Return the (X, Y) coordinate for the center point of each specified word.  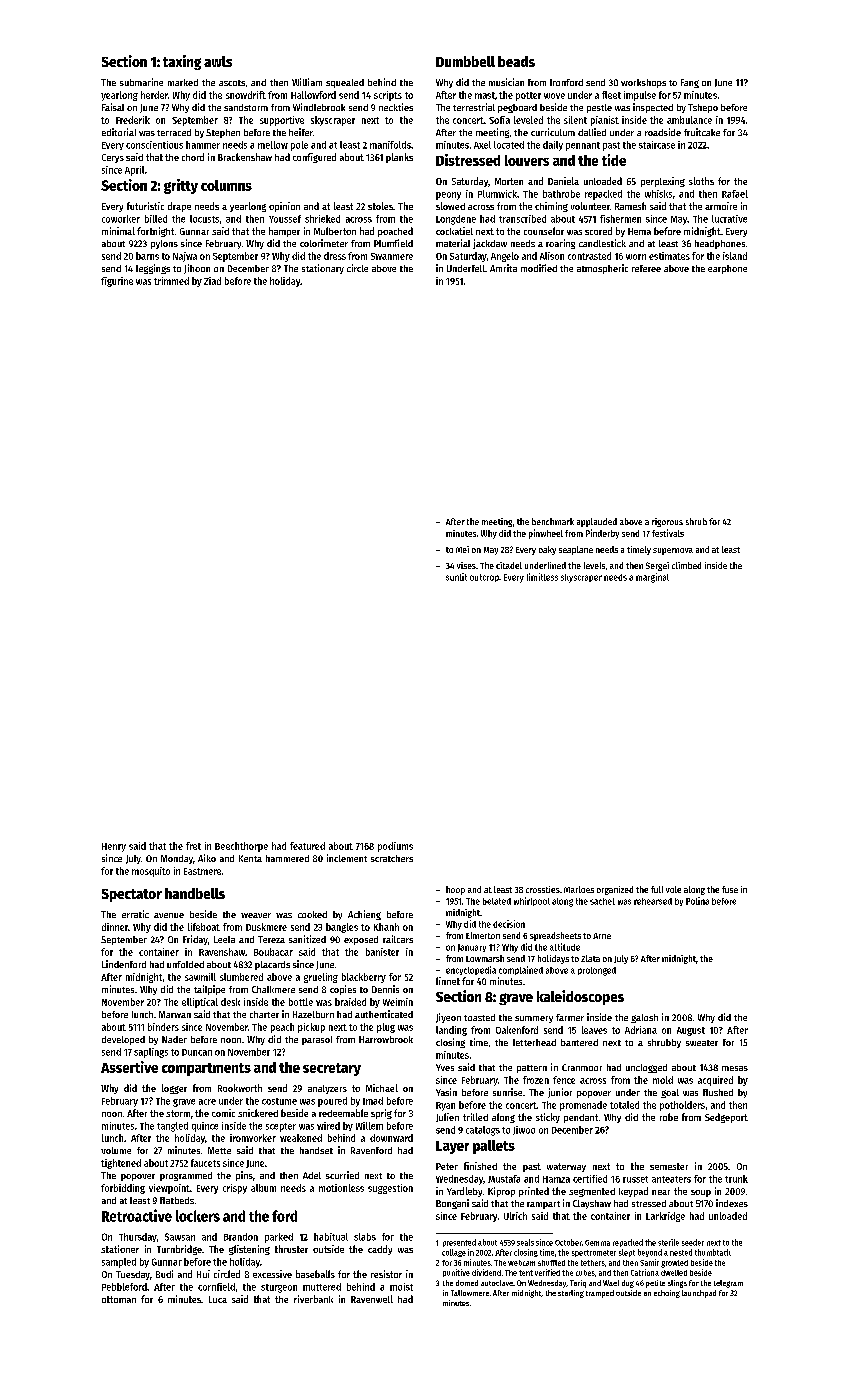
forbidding (123, 1189)
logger (174, 1089)
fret (193, 846)
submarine (141, 82)
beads (516, 61)
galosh (644, 1018)
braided (350, 1002)
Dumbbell (465, 61)
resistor (386, 1274)
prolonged (597, 971)
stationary (323, 269)
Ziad (212, 281)
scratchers (392, 858)
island (735, 256)
